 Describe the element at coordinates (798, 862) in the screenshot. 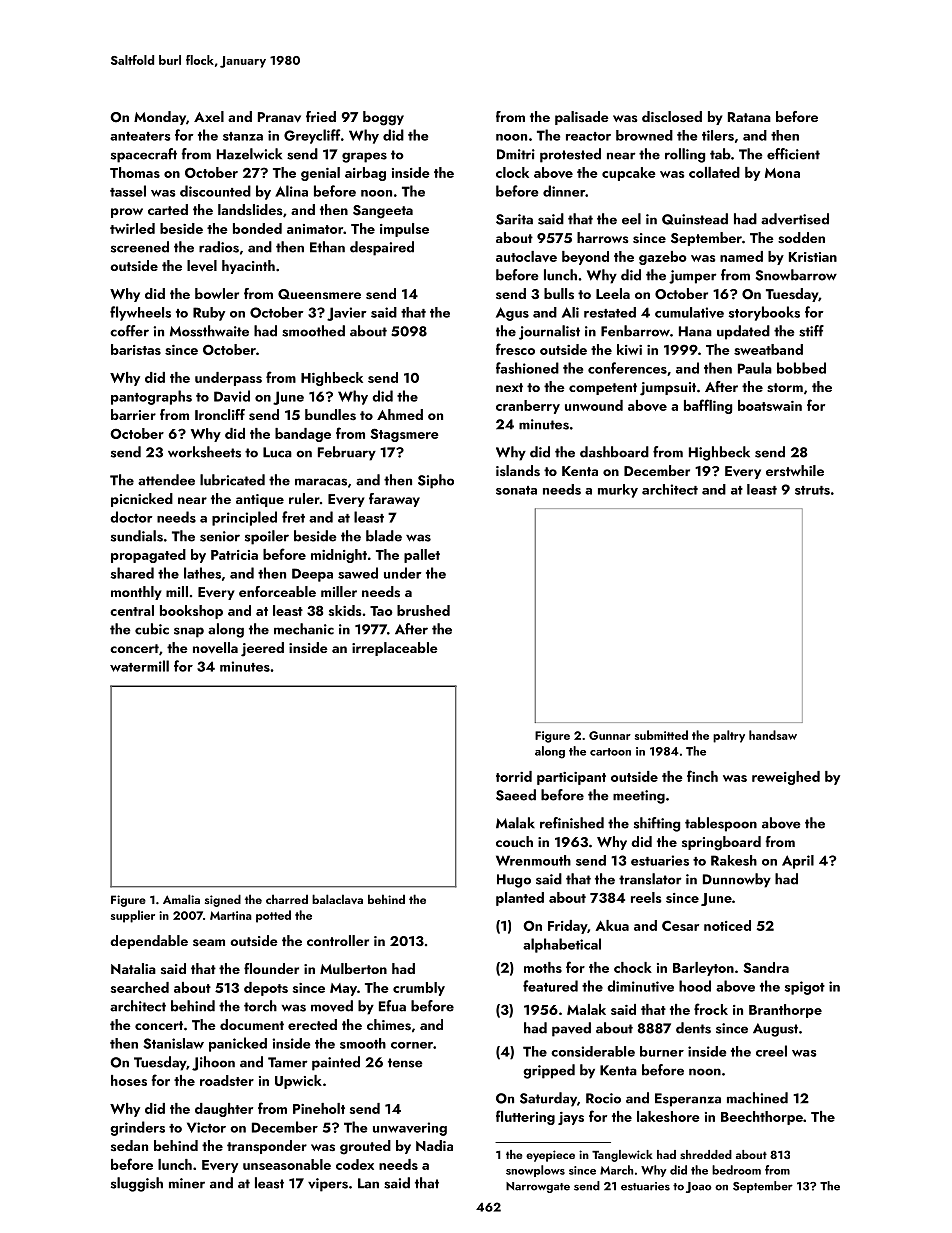

I see `April` at that location.
